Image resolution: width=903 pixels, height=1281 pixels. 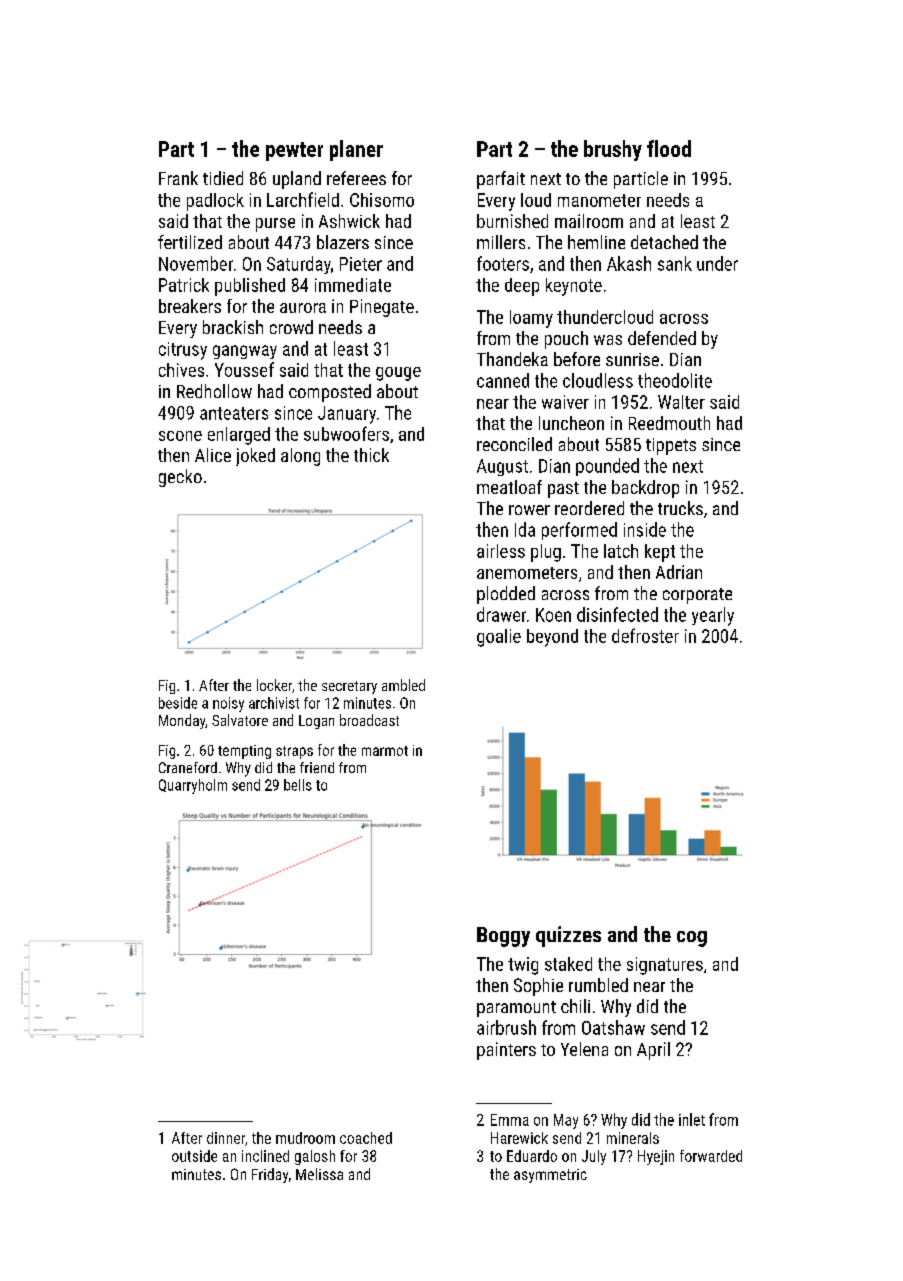 What do you see at coordinates (183, 351) in the screenshot?
I see `citrusy` at bounding box center [183, 351].
